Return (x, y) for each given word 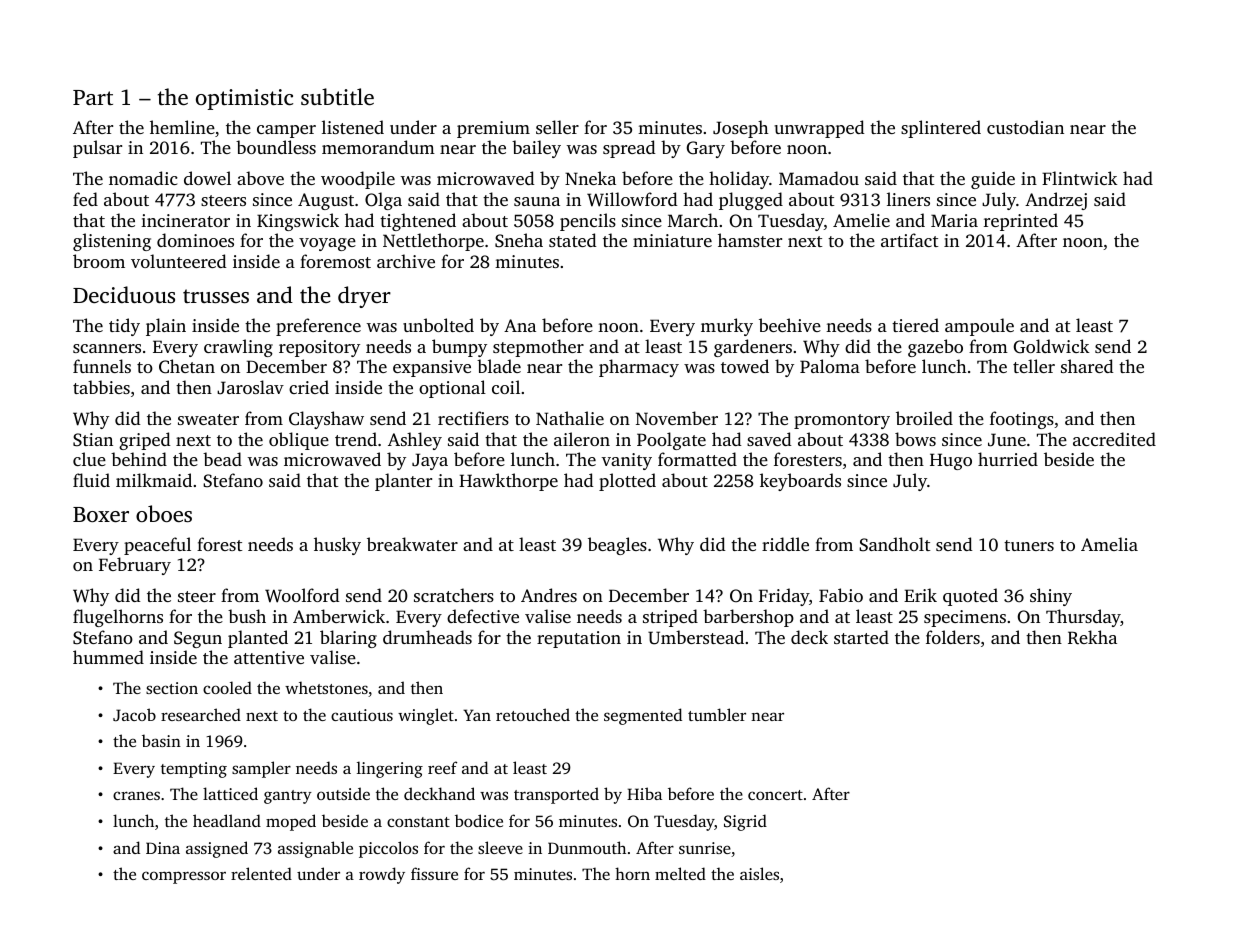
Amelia (1109, 544)
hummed (108, 657)
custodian (1025, 127)
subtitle (337, 96)
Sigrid (745, 822)
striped (670, 618)
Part (93, 97)
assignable (315, 849)
